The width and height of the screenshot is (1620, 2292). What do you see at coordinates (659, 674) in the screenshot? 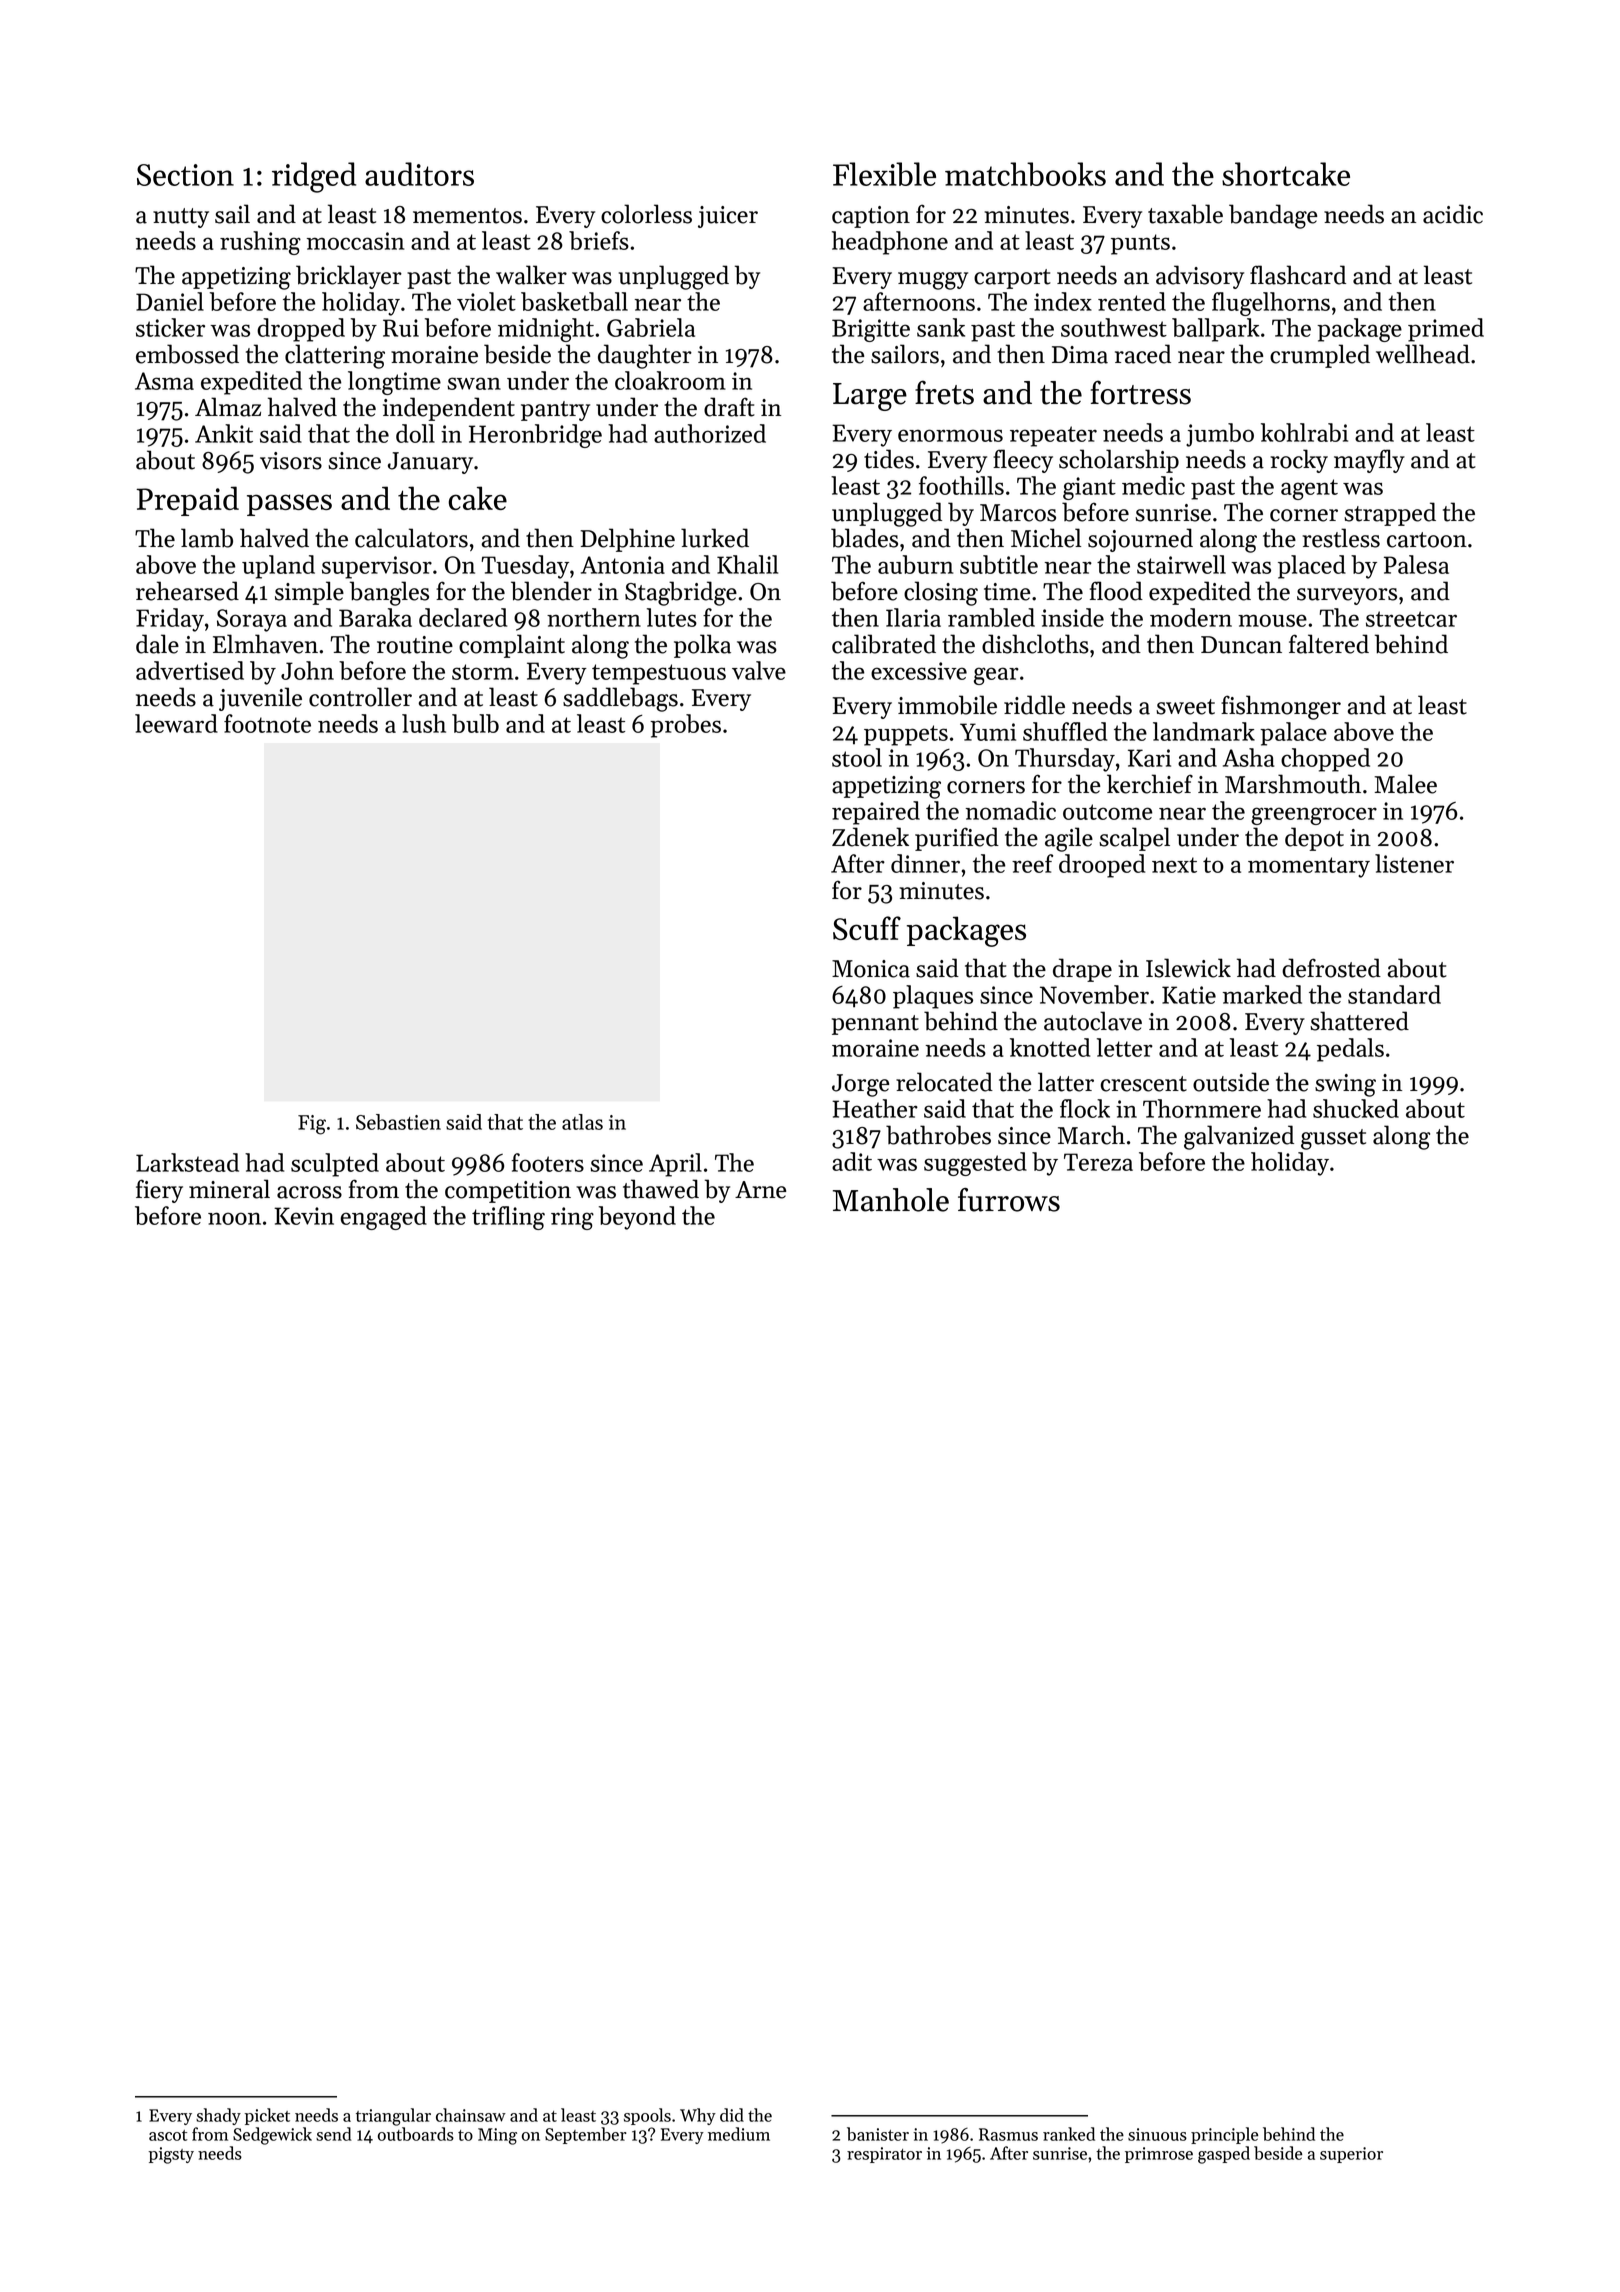
I see `tempestuous` at bounding box center [659, 674].
